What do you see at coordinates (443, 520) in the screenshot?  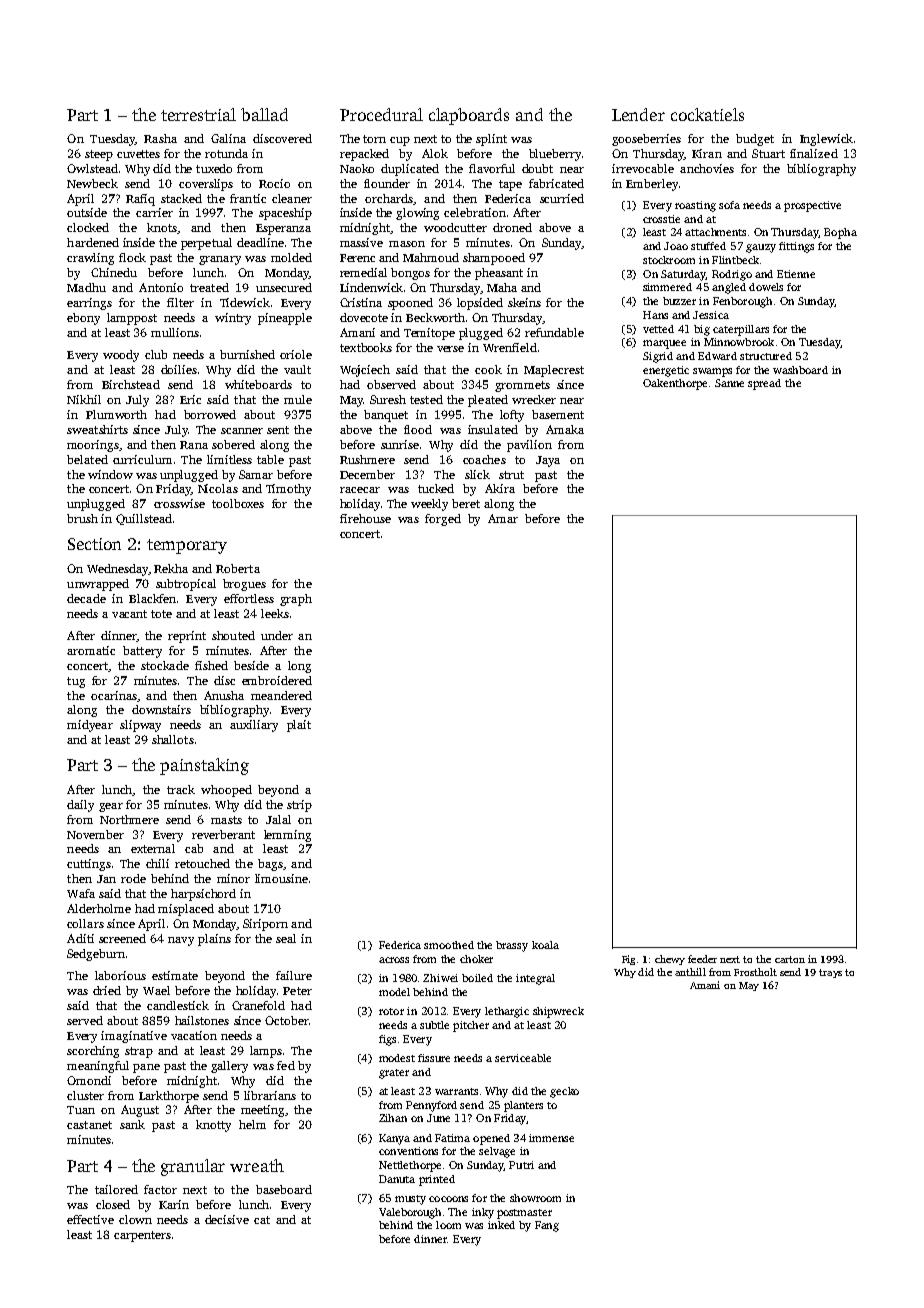 I see `forged` at bounding box center [443, 520].
